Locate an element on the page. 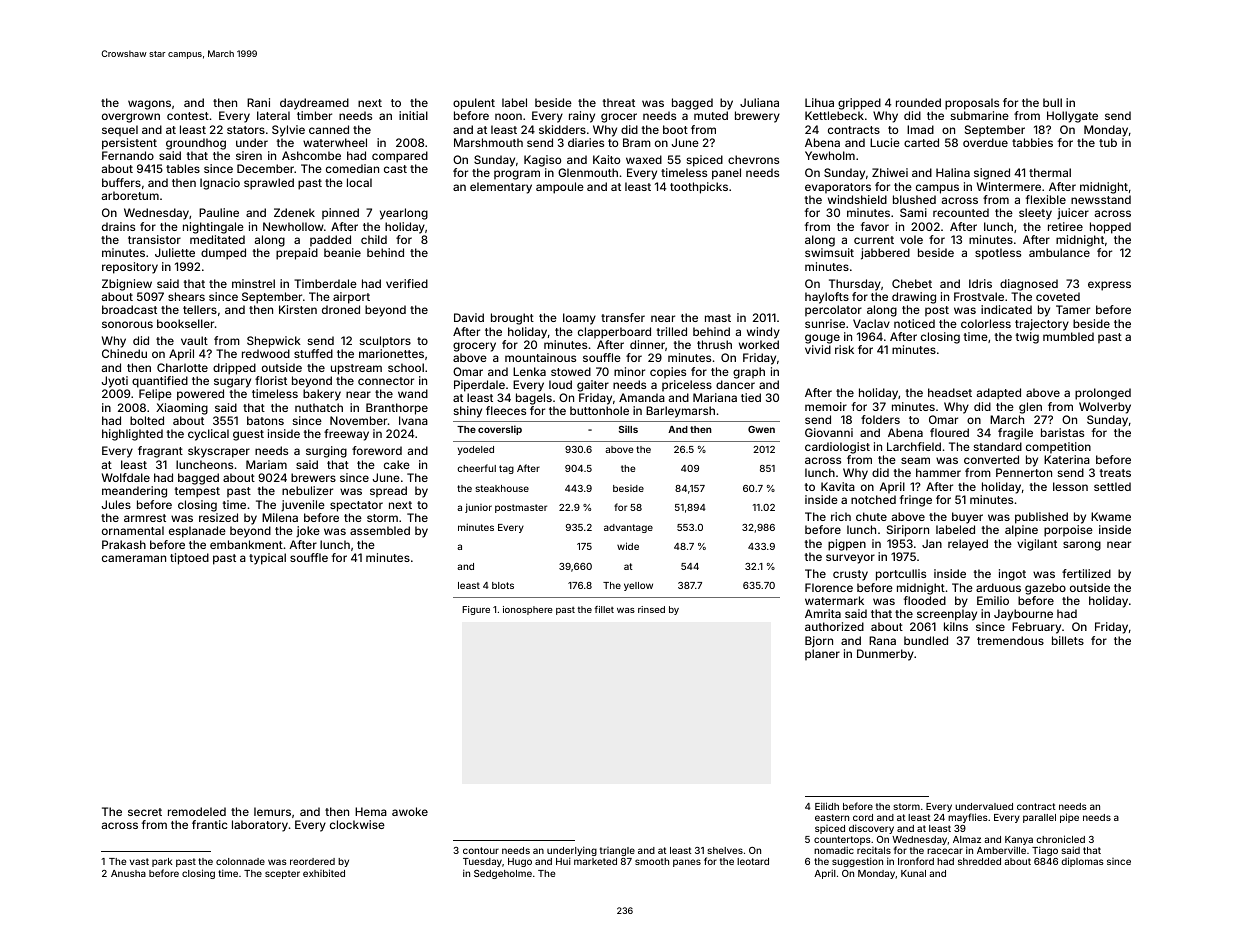 This page has width=1233, height=952. secret is located at coordinates (145, 812).
